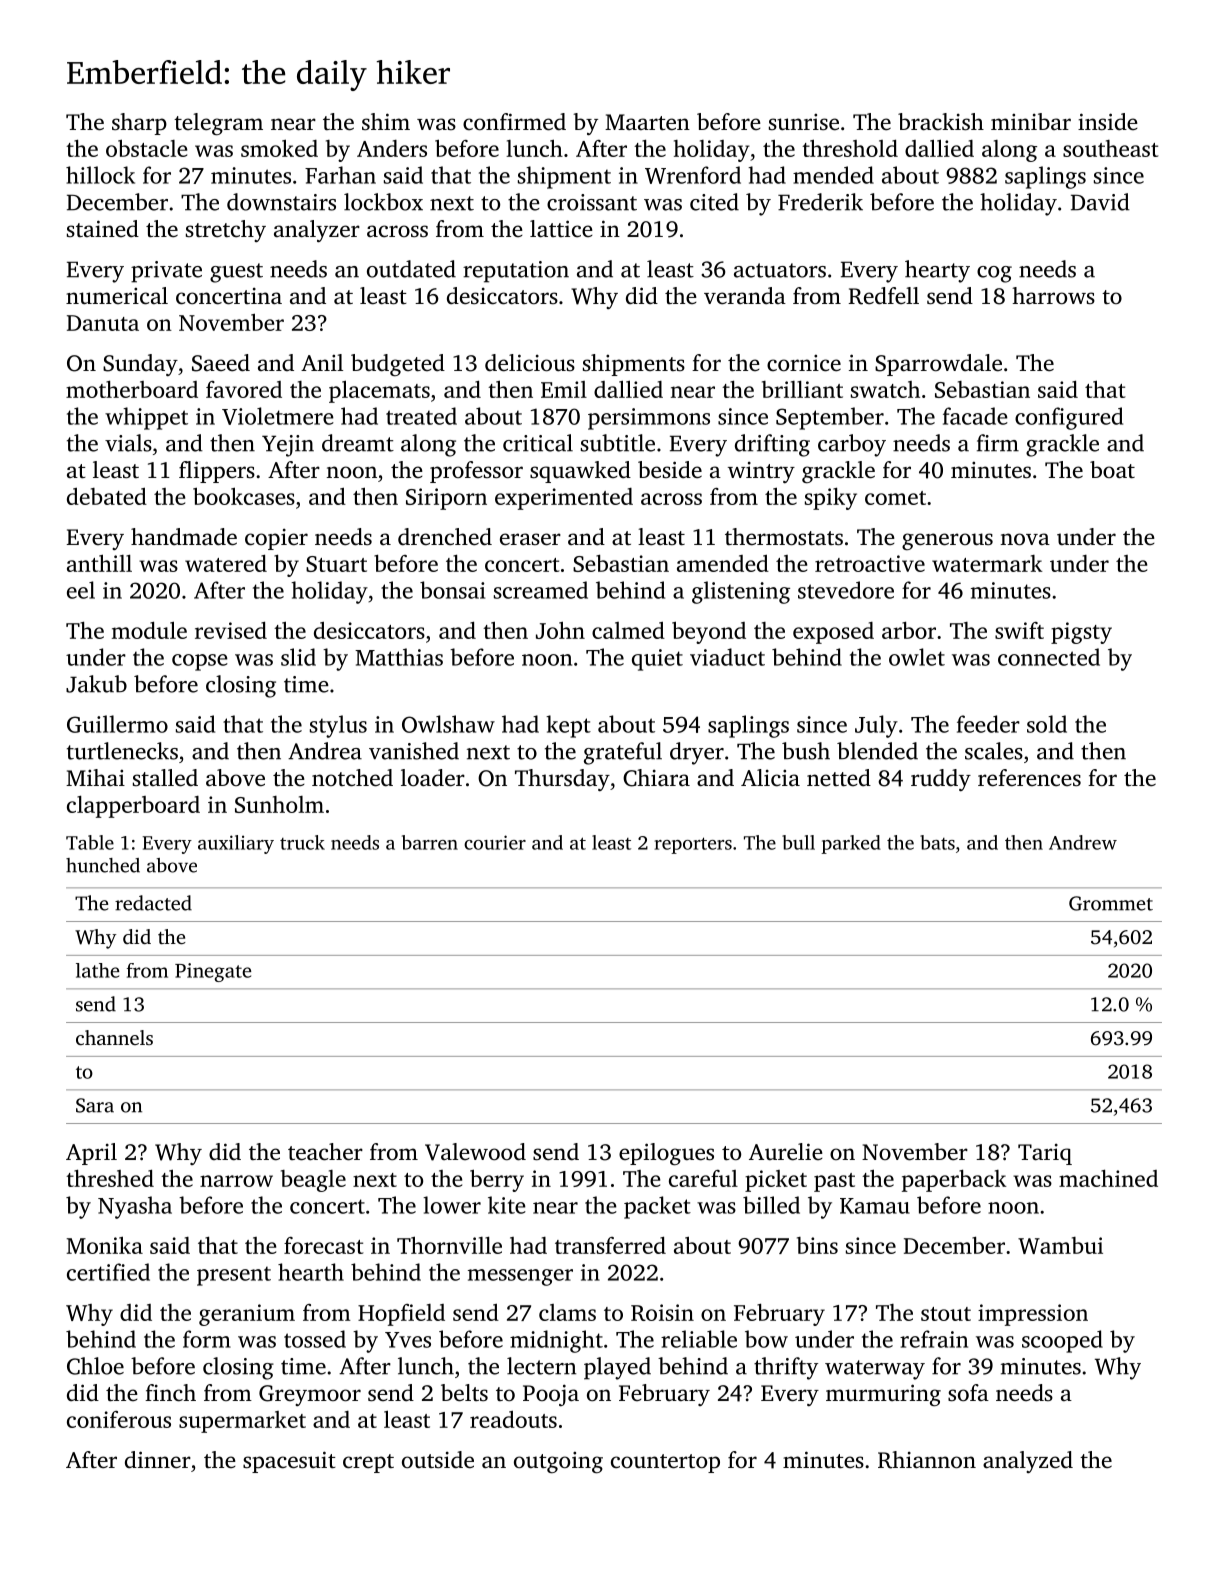 The image size is (1228, 1590). I want to click on present, so click(234, 1276).
